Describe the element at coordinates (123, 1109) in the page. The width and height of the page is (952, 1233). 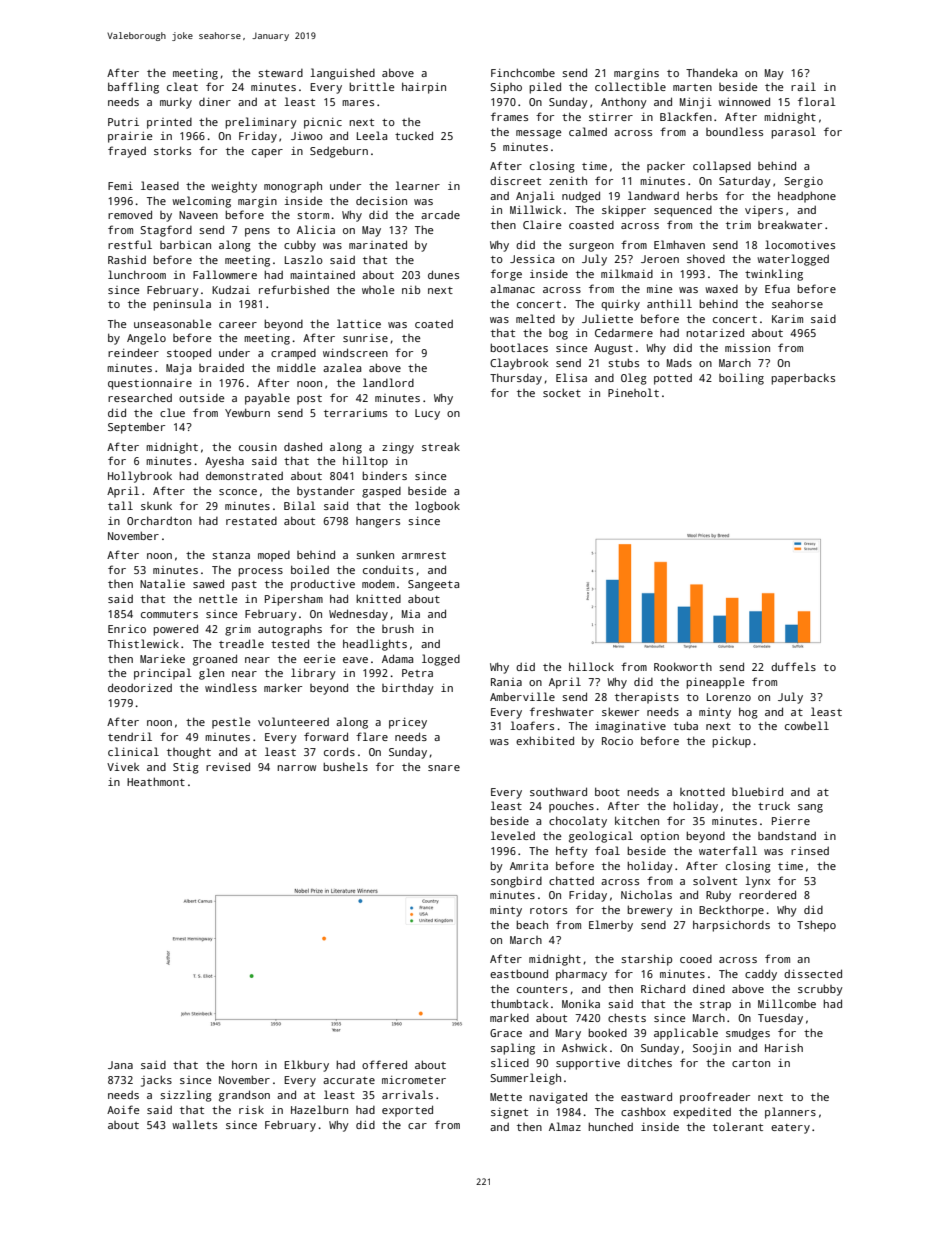
I see `Aoife` at that location.
